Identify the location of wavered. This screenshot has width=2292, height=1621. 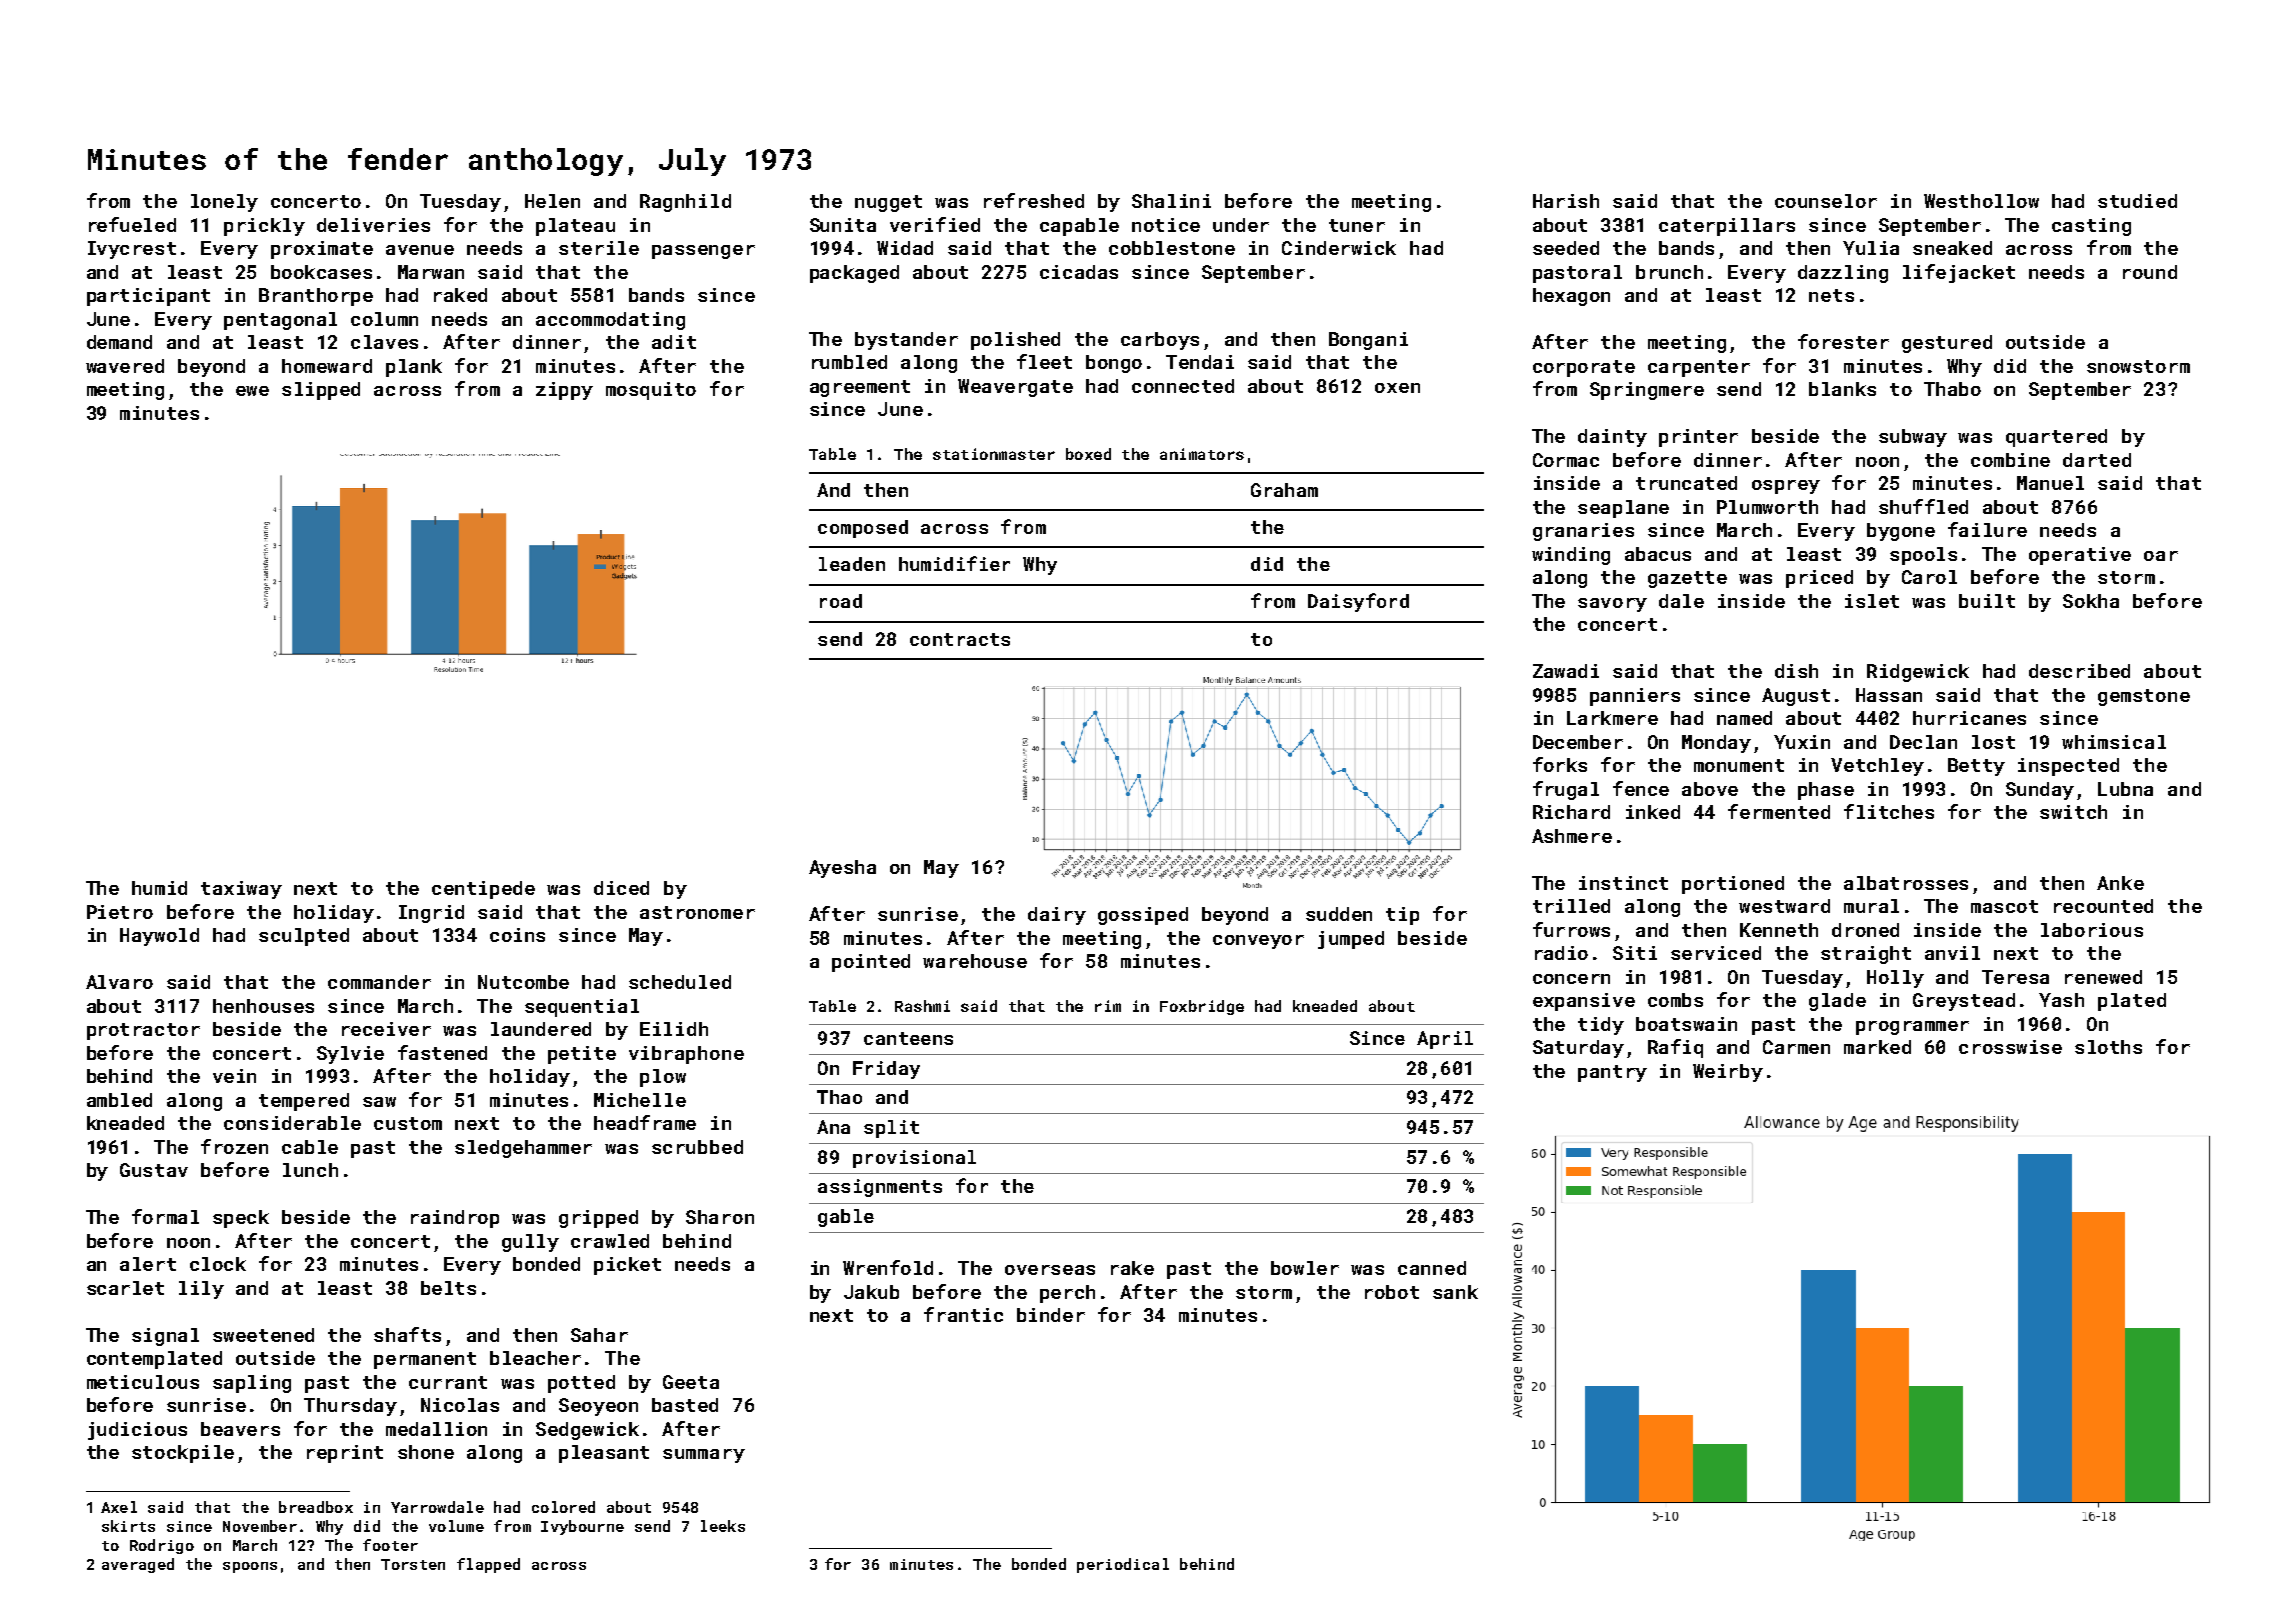
(125, 366).
